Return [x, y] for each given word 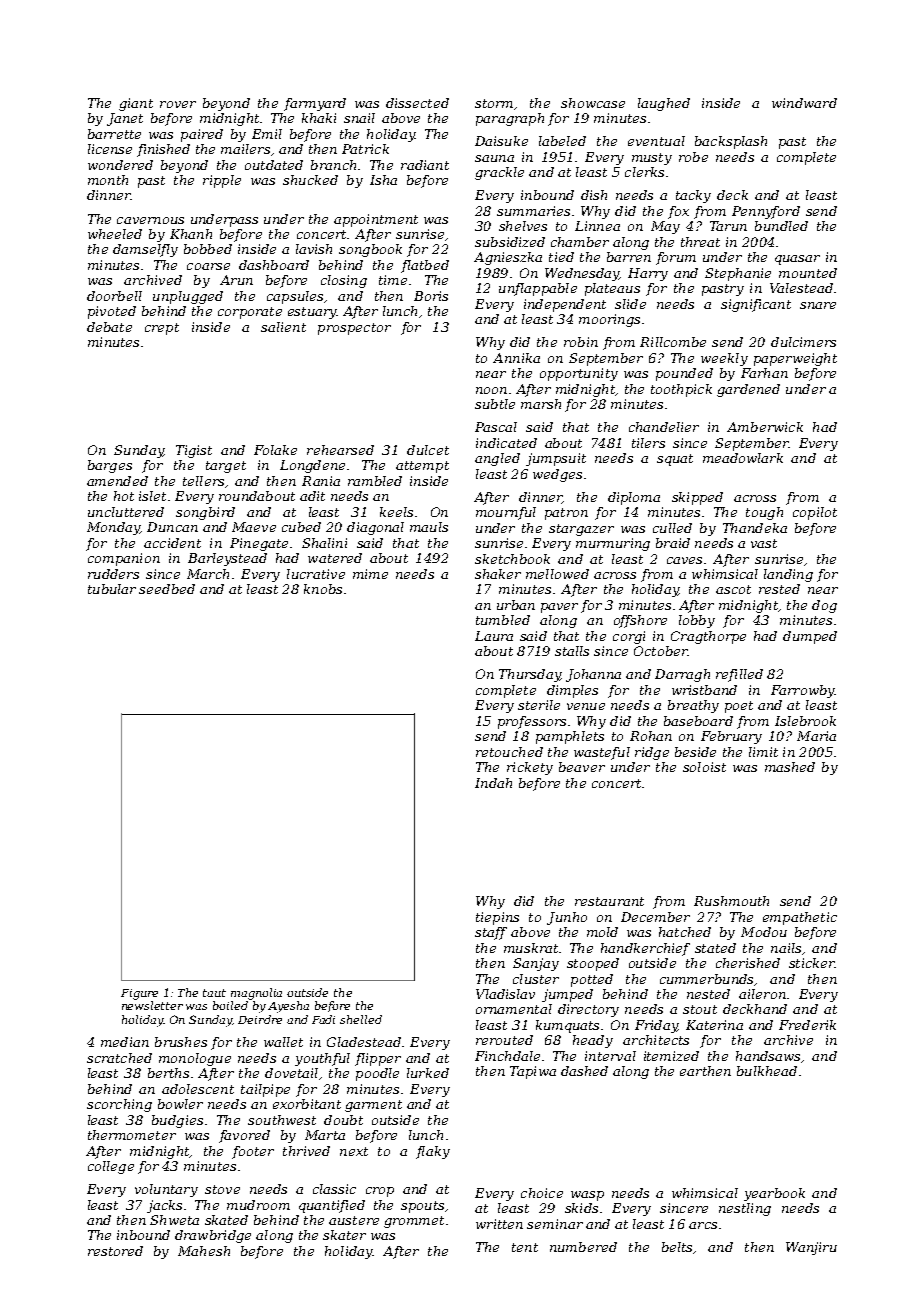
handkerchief [645, 949]
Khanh [191, 234]
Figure [139, 994]
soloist [704, 767]
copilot [815, 513]
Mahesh [204, 1251]
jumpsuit [556, 459]
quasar [797, 260]
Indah [493, 783]
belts [677, 1247]
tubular [112, 589]
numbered [583, 1247]
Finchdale [507, 1056]
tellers [203, 481]
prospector [354, 329]
